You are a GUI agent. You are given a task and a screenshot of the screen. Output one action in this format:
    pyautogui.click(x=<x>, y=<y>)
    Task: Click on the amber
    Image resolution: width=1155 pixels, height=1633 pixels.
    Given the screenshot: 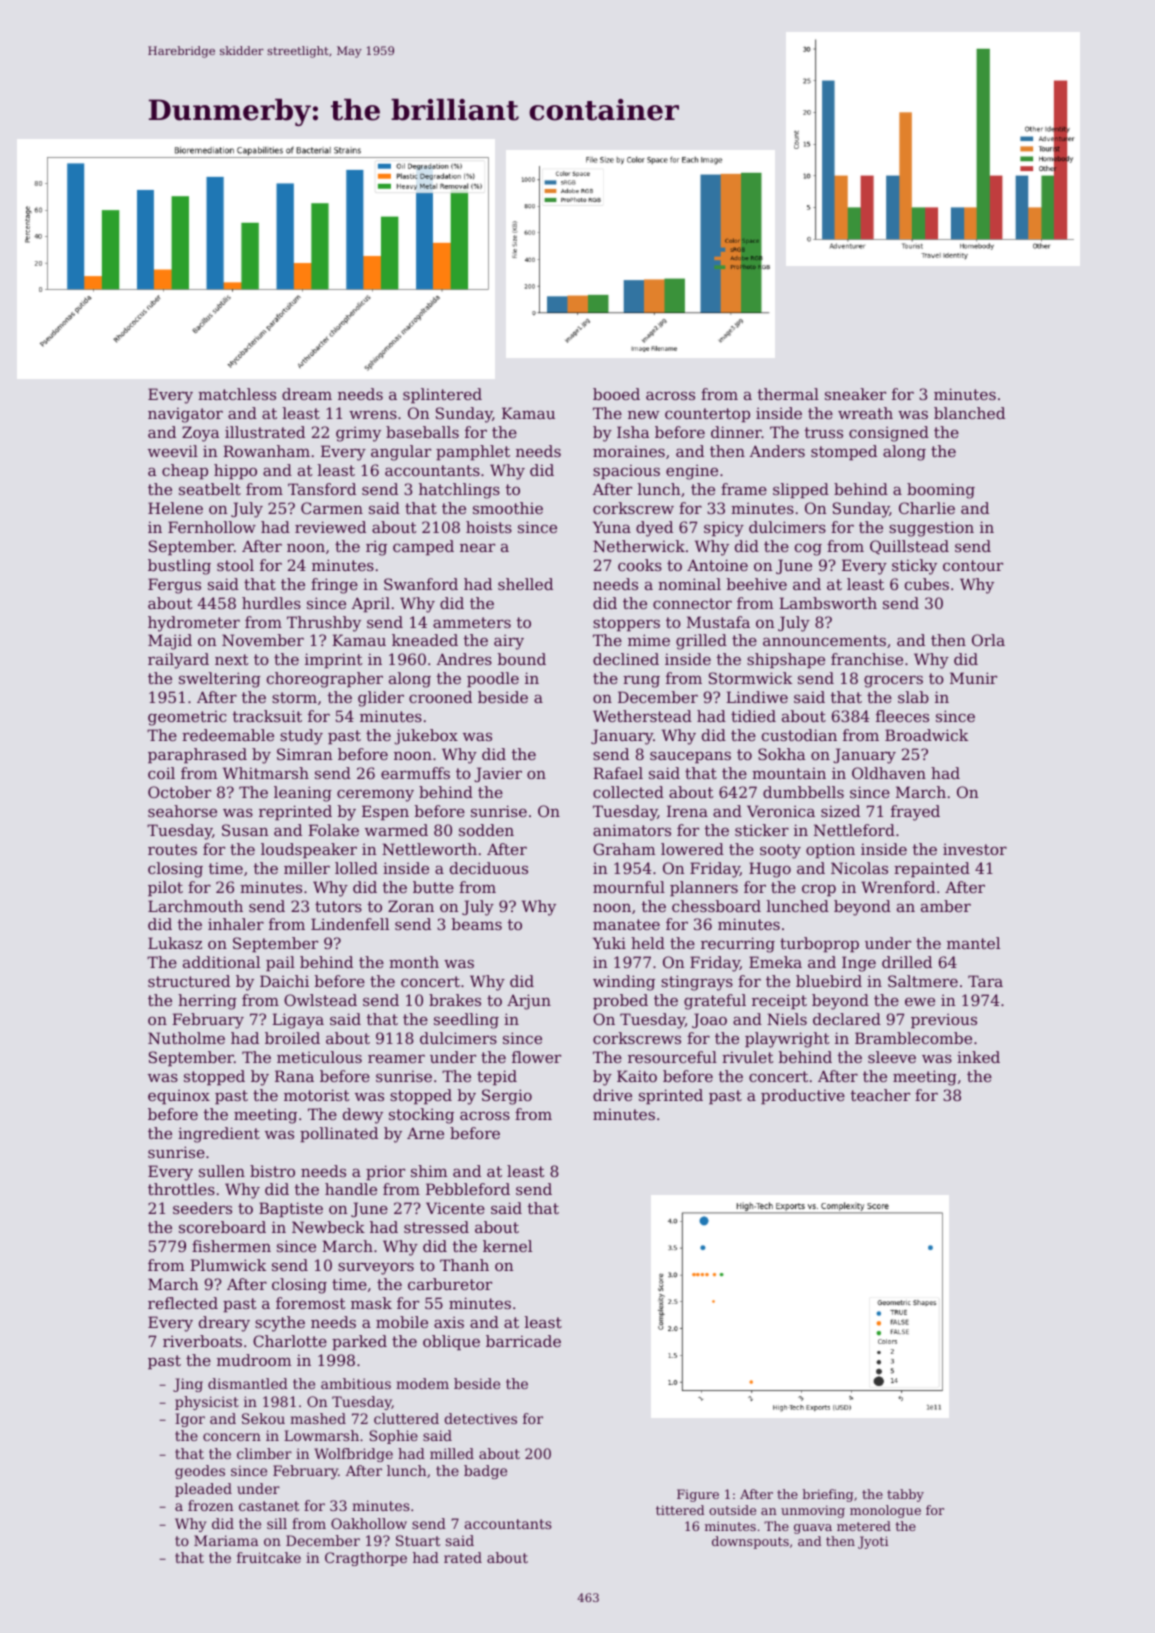 What is the action you would take?
    pyautogui.click(x=946, y=906)
